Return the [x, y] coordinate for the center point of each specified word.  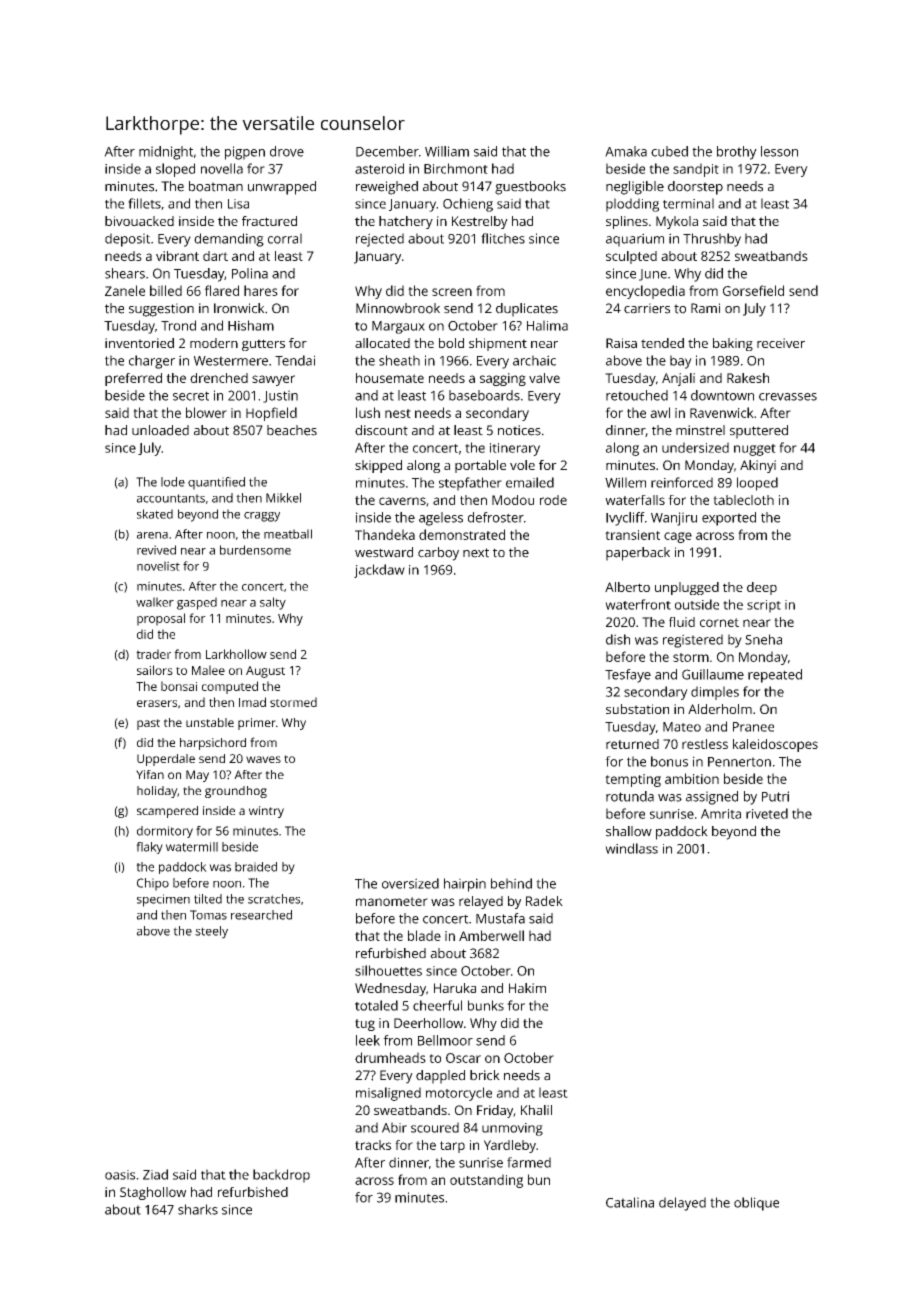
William [447, 151]
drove [287, 151]
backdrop [281, 1176]
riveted [767, 813]
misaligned [388, 1094]
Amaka [626, 151]
